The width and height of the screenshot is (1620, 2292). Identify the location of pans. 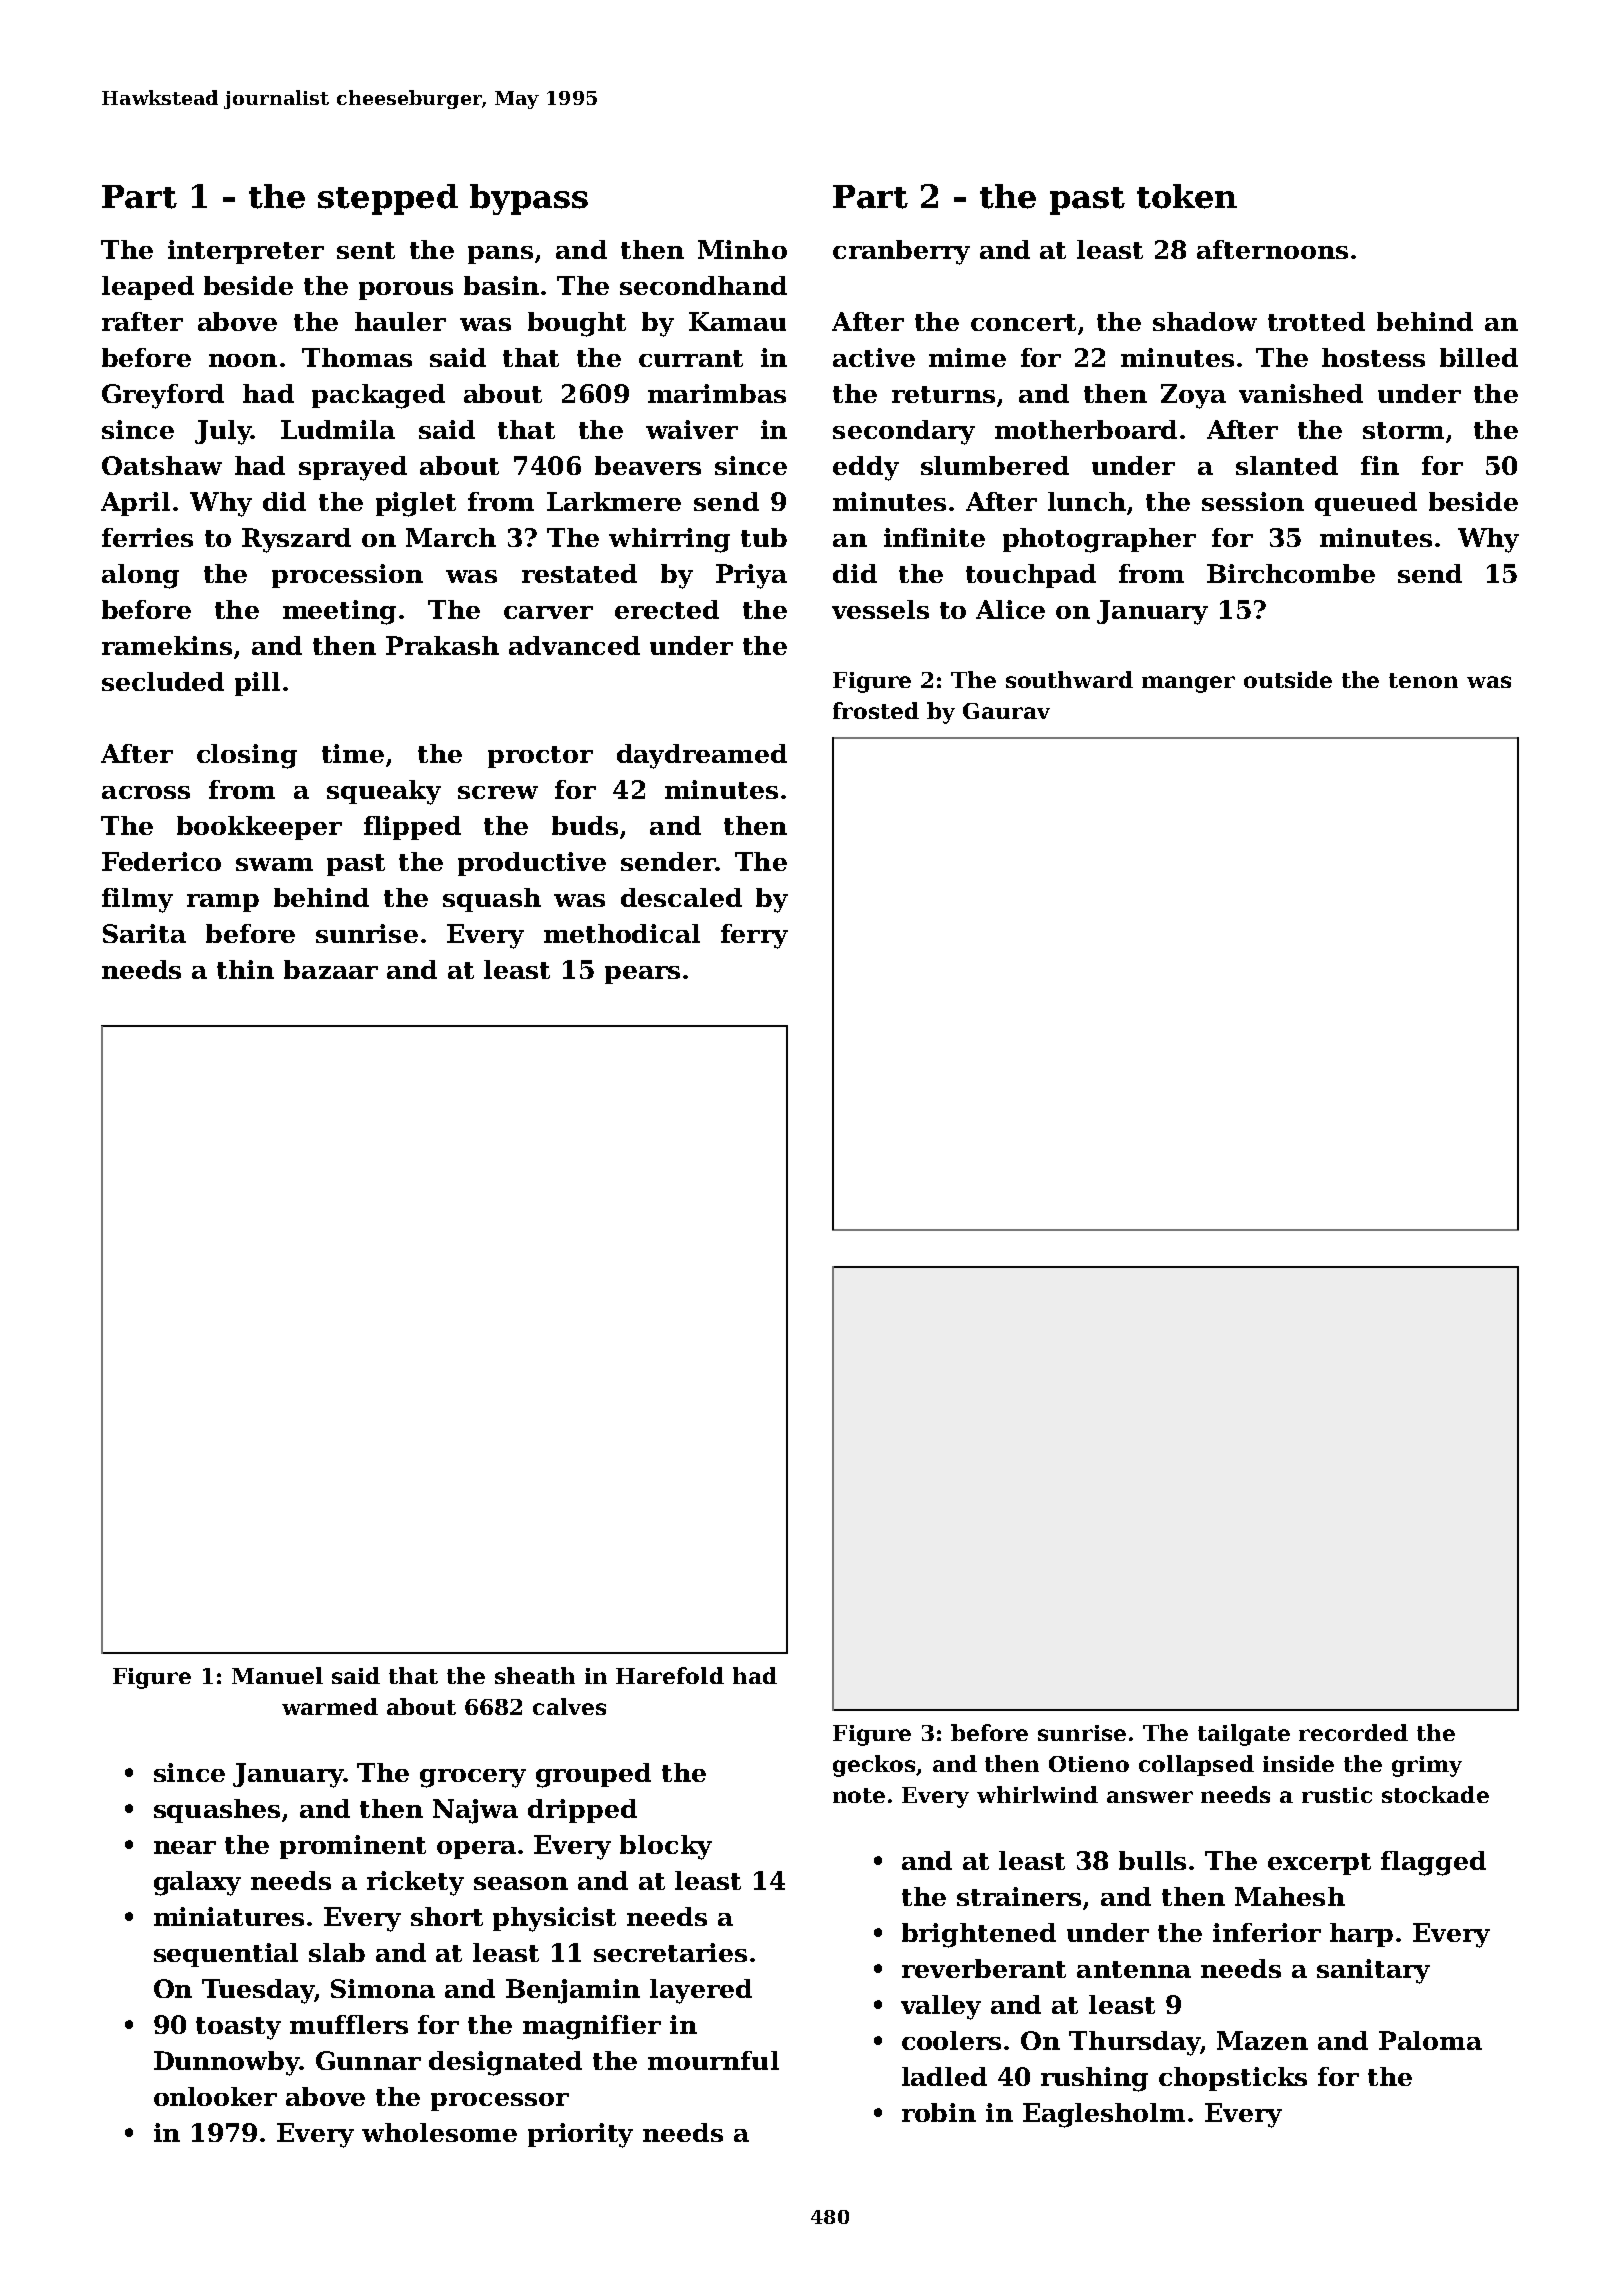
(500, 255).
